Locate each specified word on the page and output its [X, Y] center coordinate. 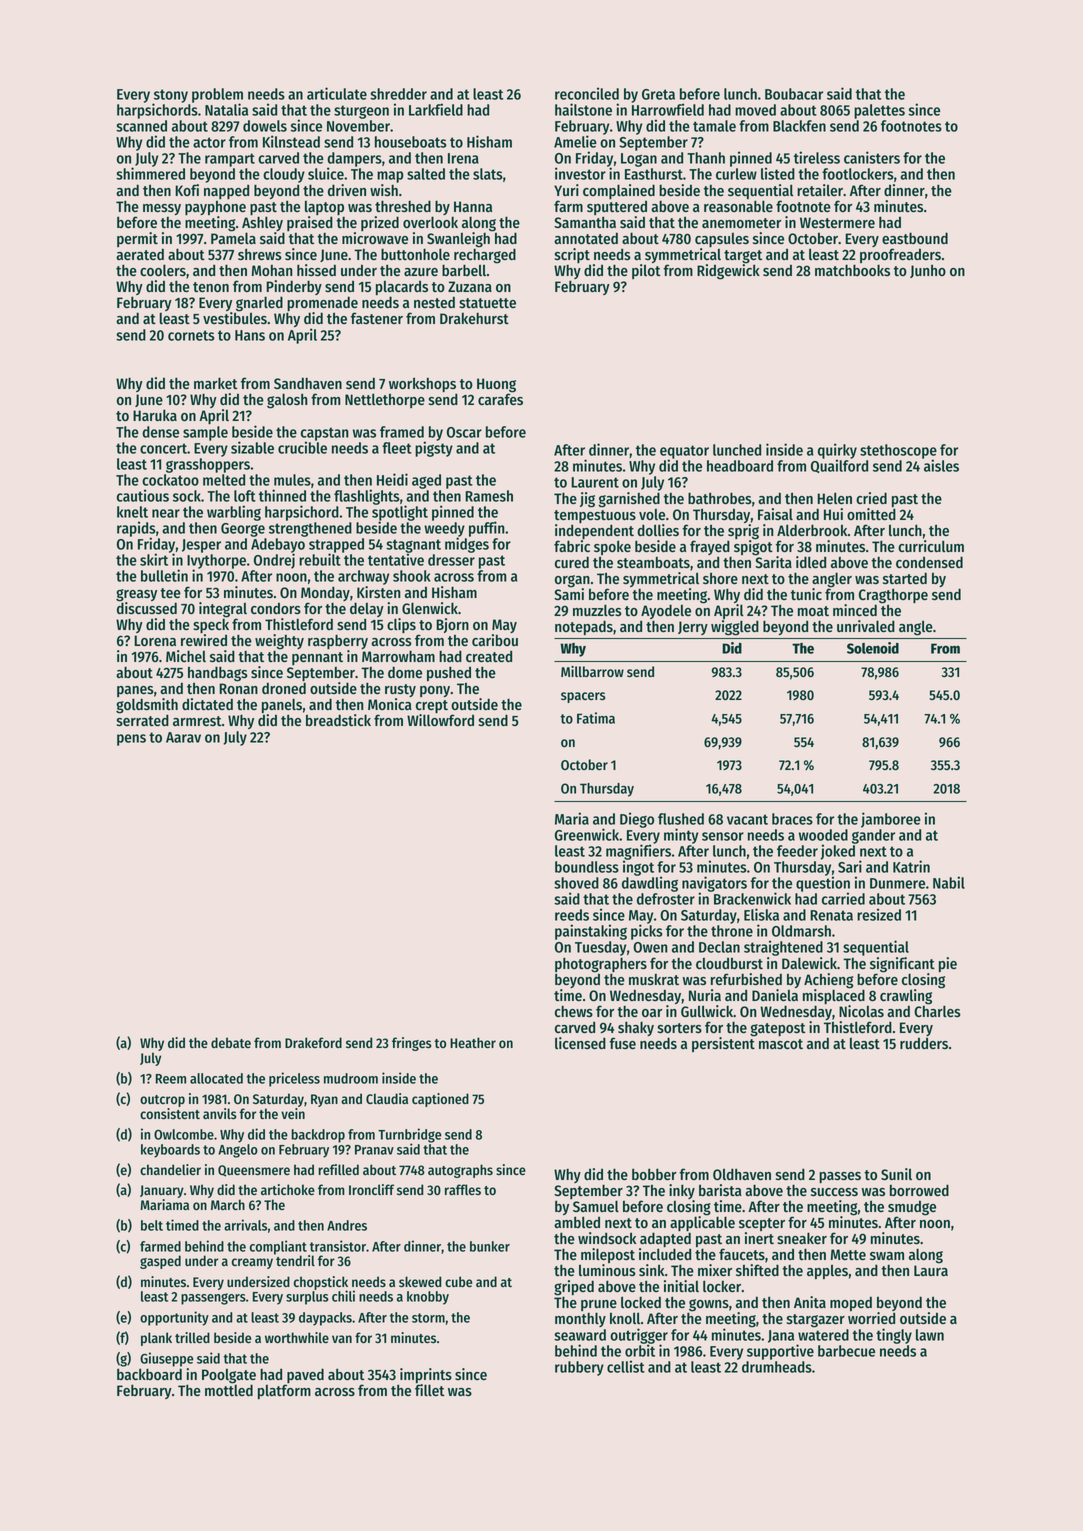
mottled [229, 1390]
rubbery [579, 1368]
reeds [572, 915]
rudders [924, 1043]
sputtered [617, 208]
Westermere [837, 222]
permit [137, 239]
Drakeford [313, 1042]
